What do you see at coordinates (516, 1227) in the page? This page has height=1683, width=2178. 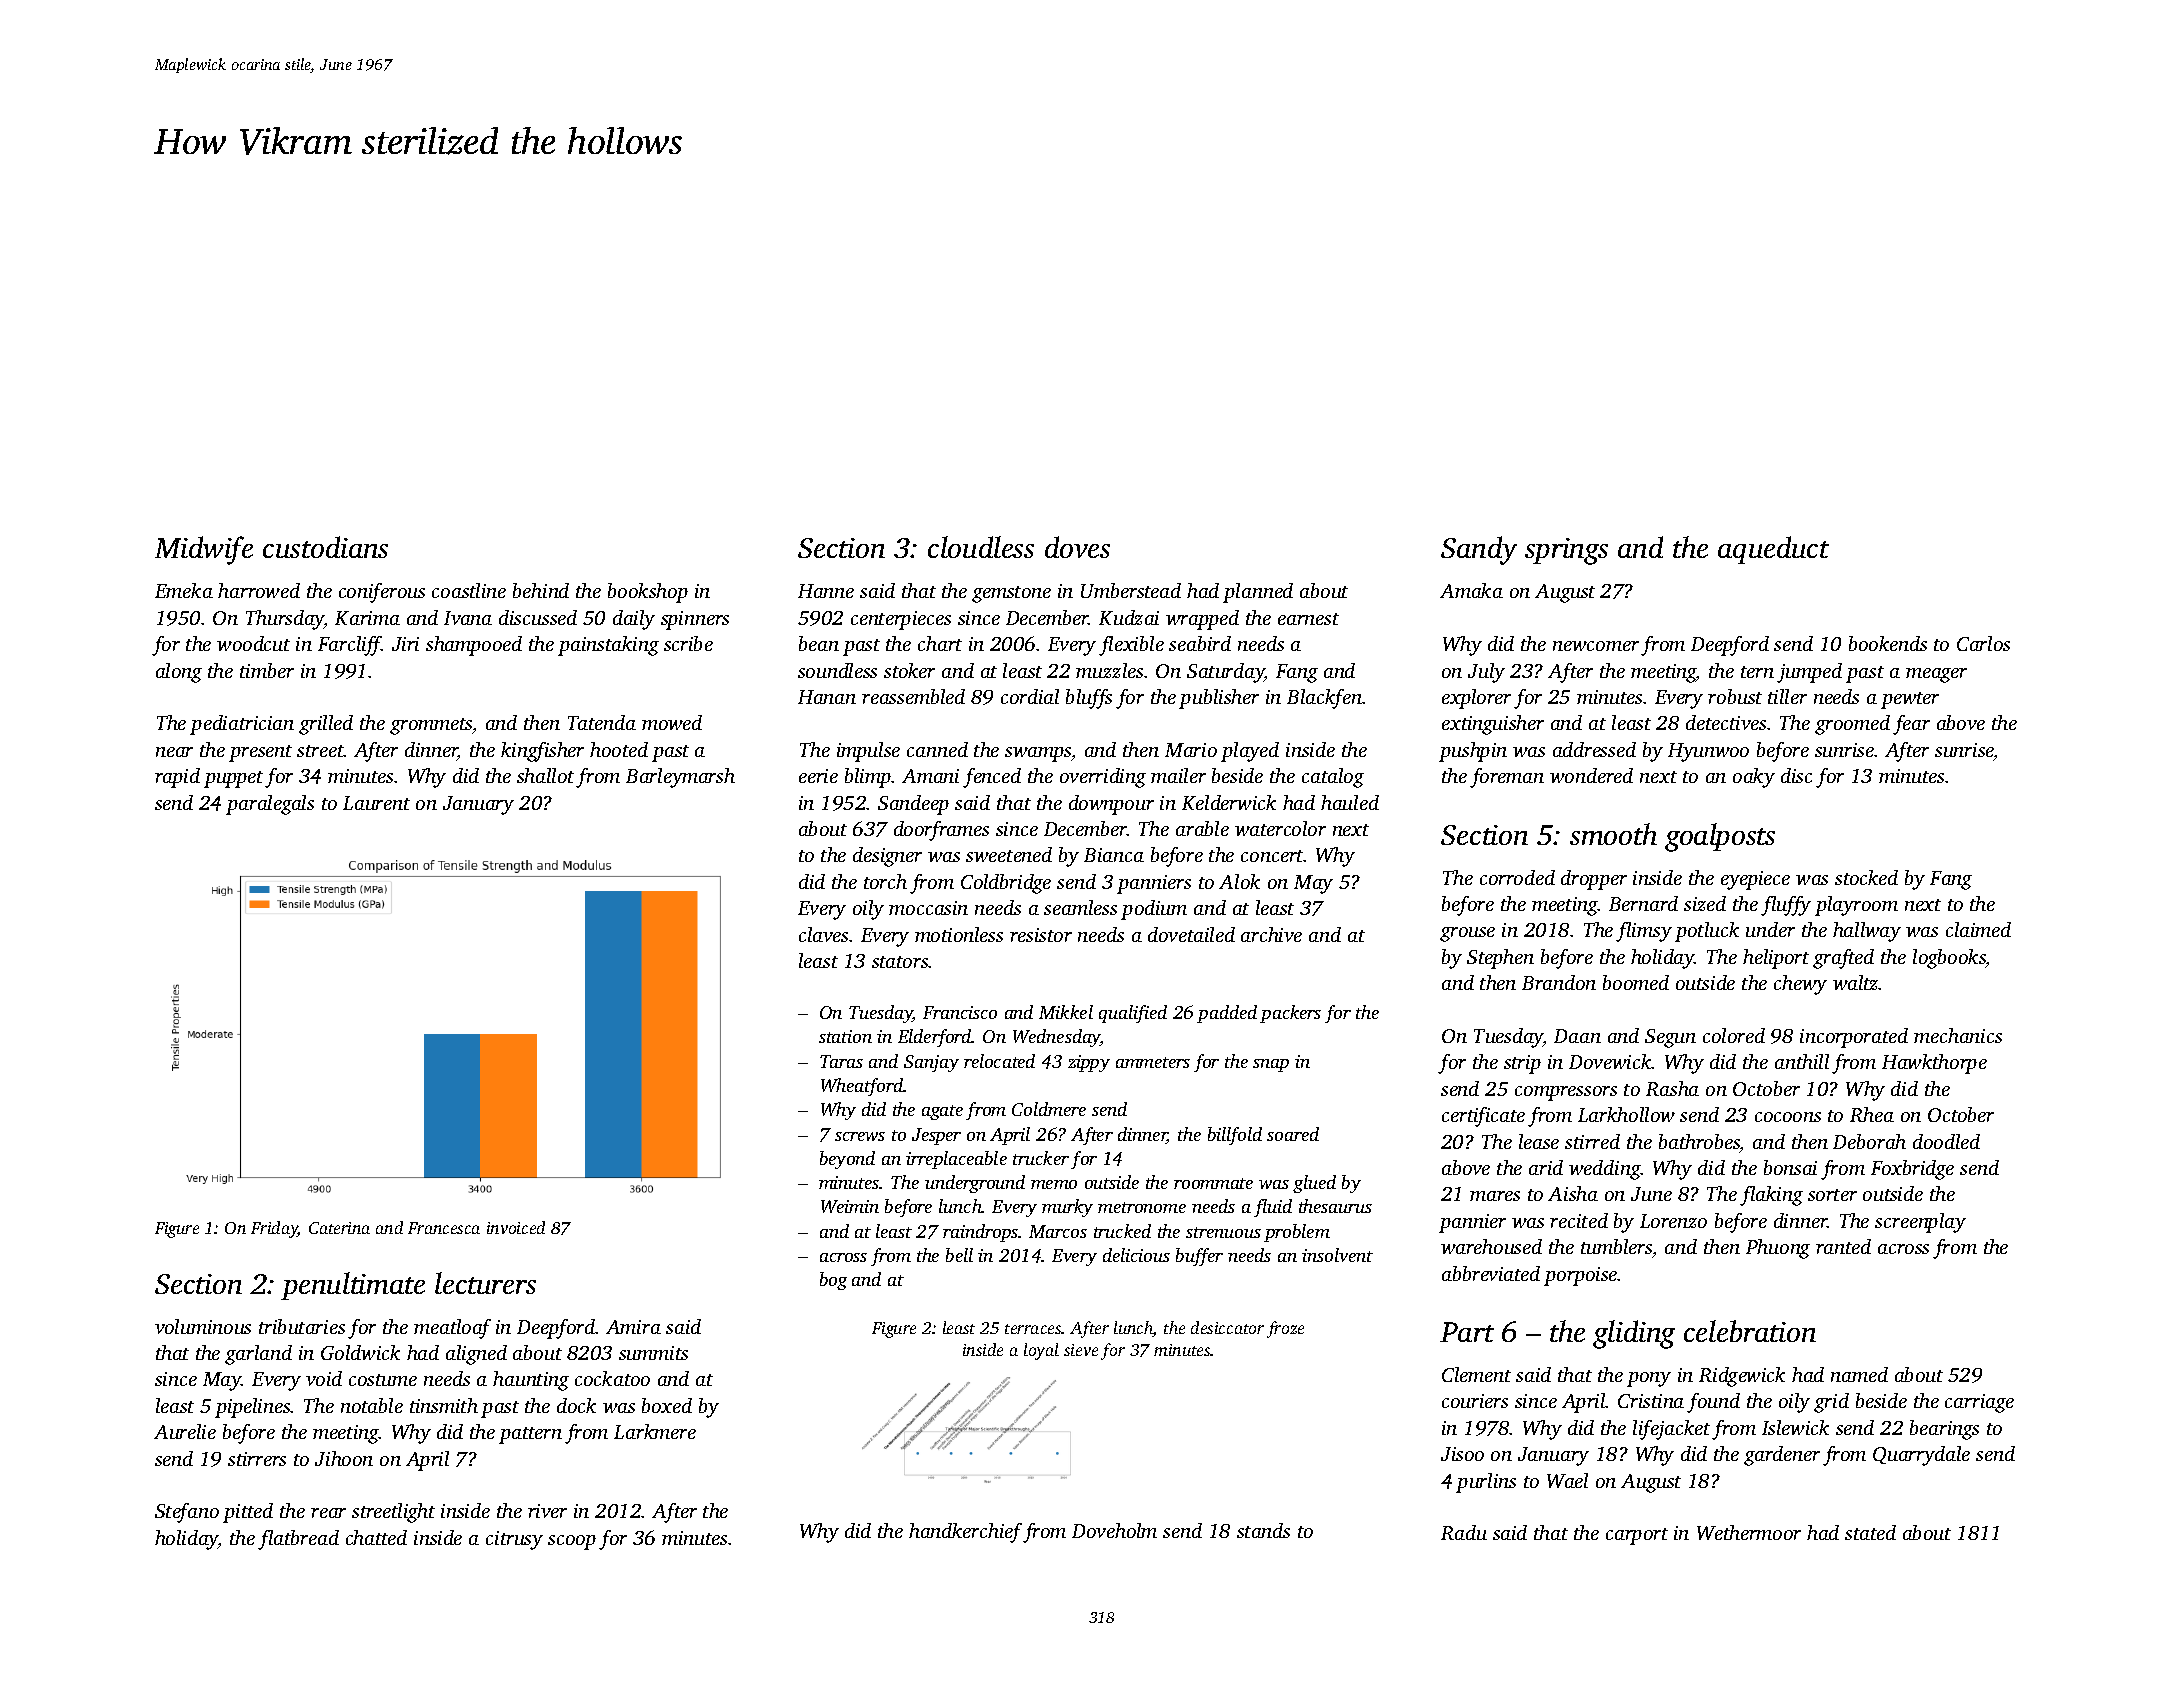 I see `invoiced` at bounding box center [516, 1227].
